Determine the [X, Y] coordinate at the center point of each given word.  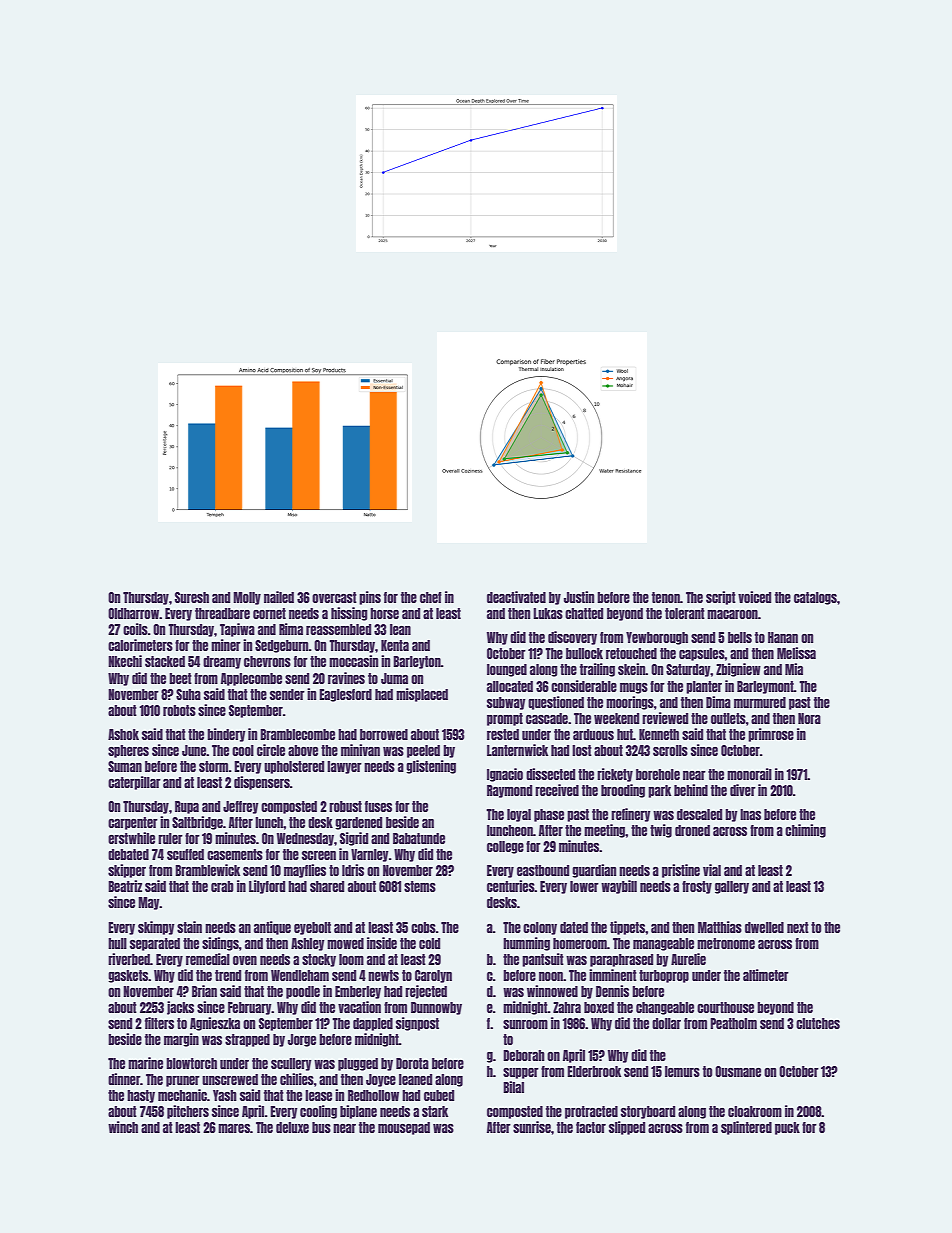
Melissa [796, 653]
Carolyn [433, 976]
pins [370, 598]
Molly [247, 598]
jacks [180, 1008]
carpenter [133, 823]
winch [123, 1127]
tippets [627, 928]
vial [712, 870]
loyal [519, 815]
